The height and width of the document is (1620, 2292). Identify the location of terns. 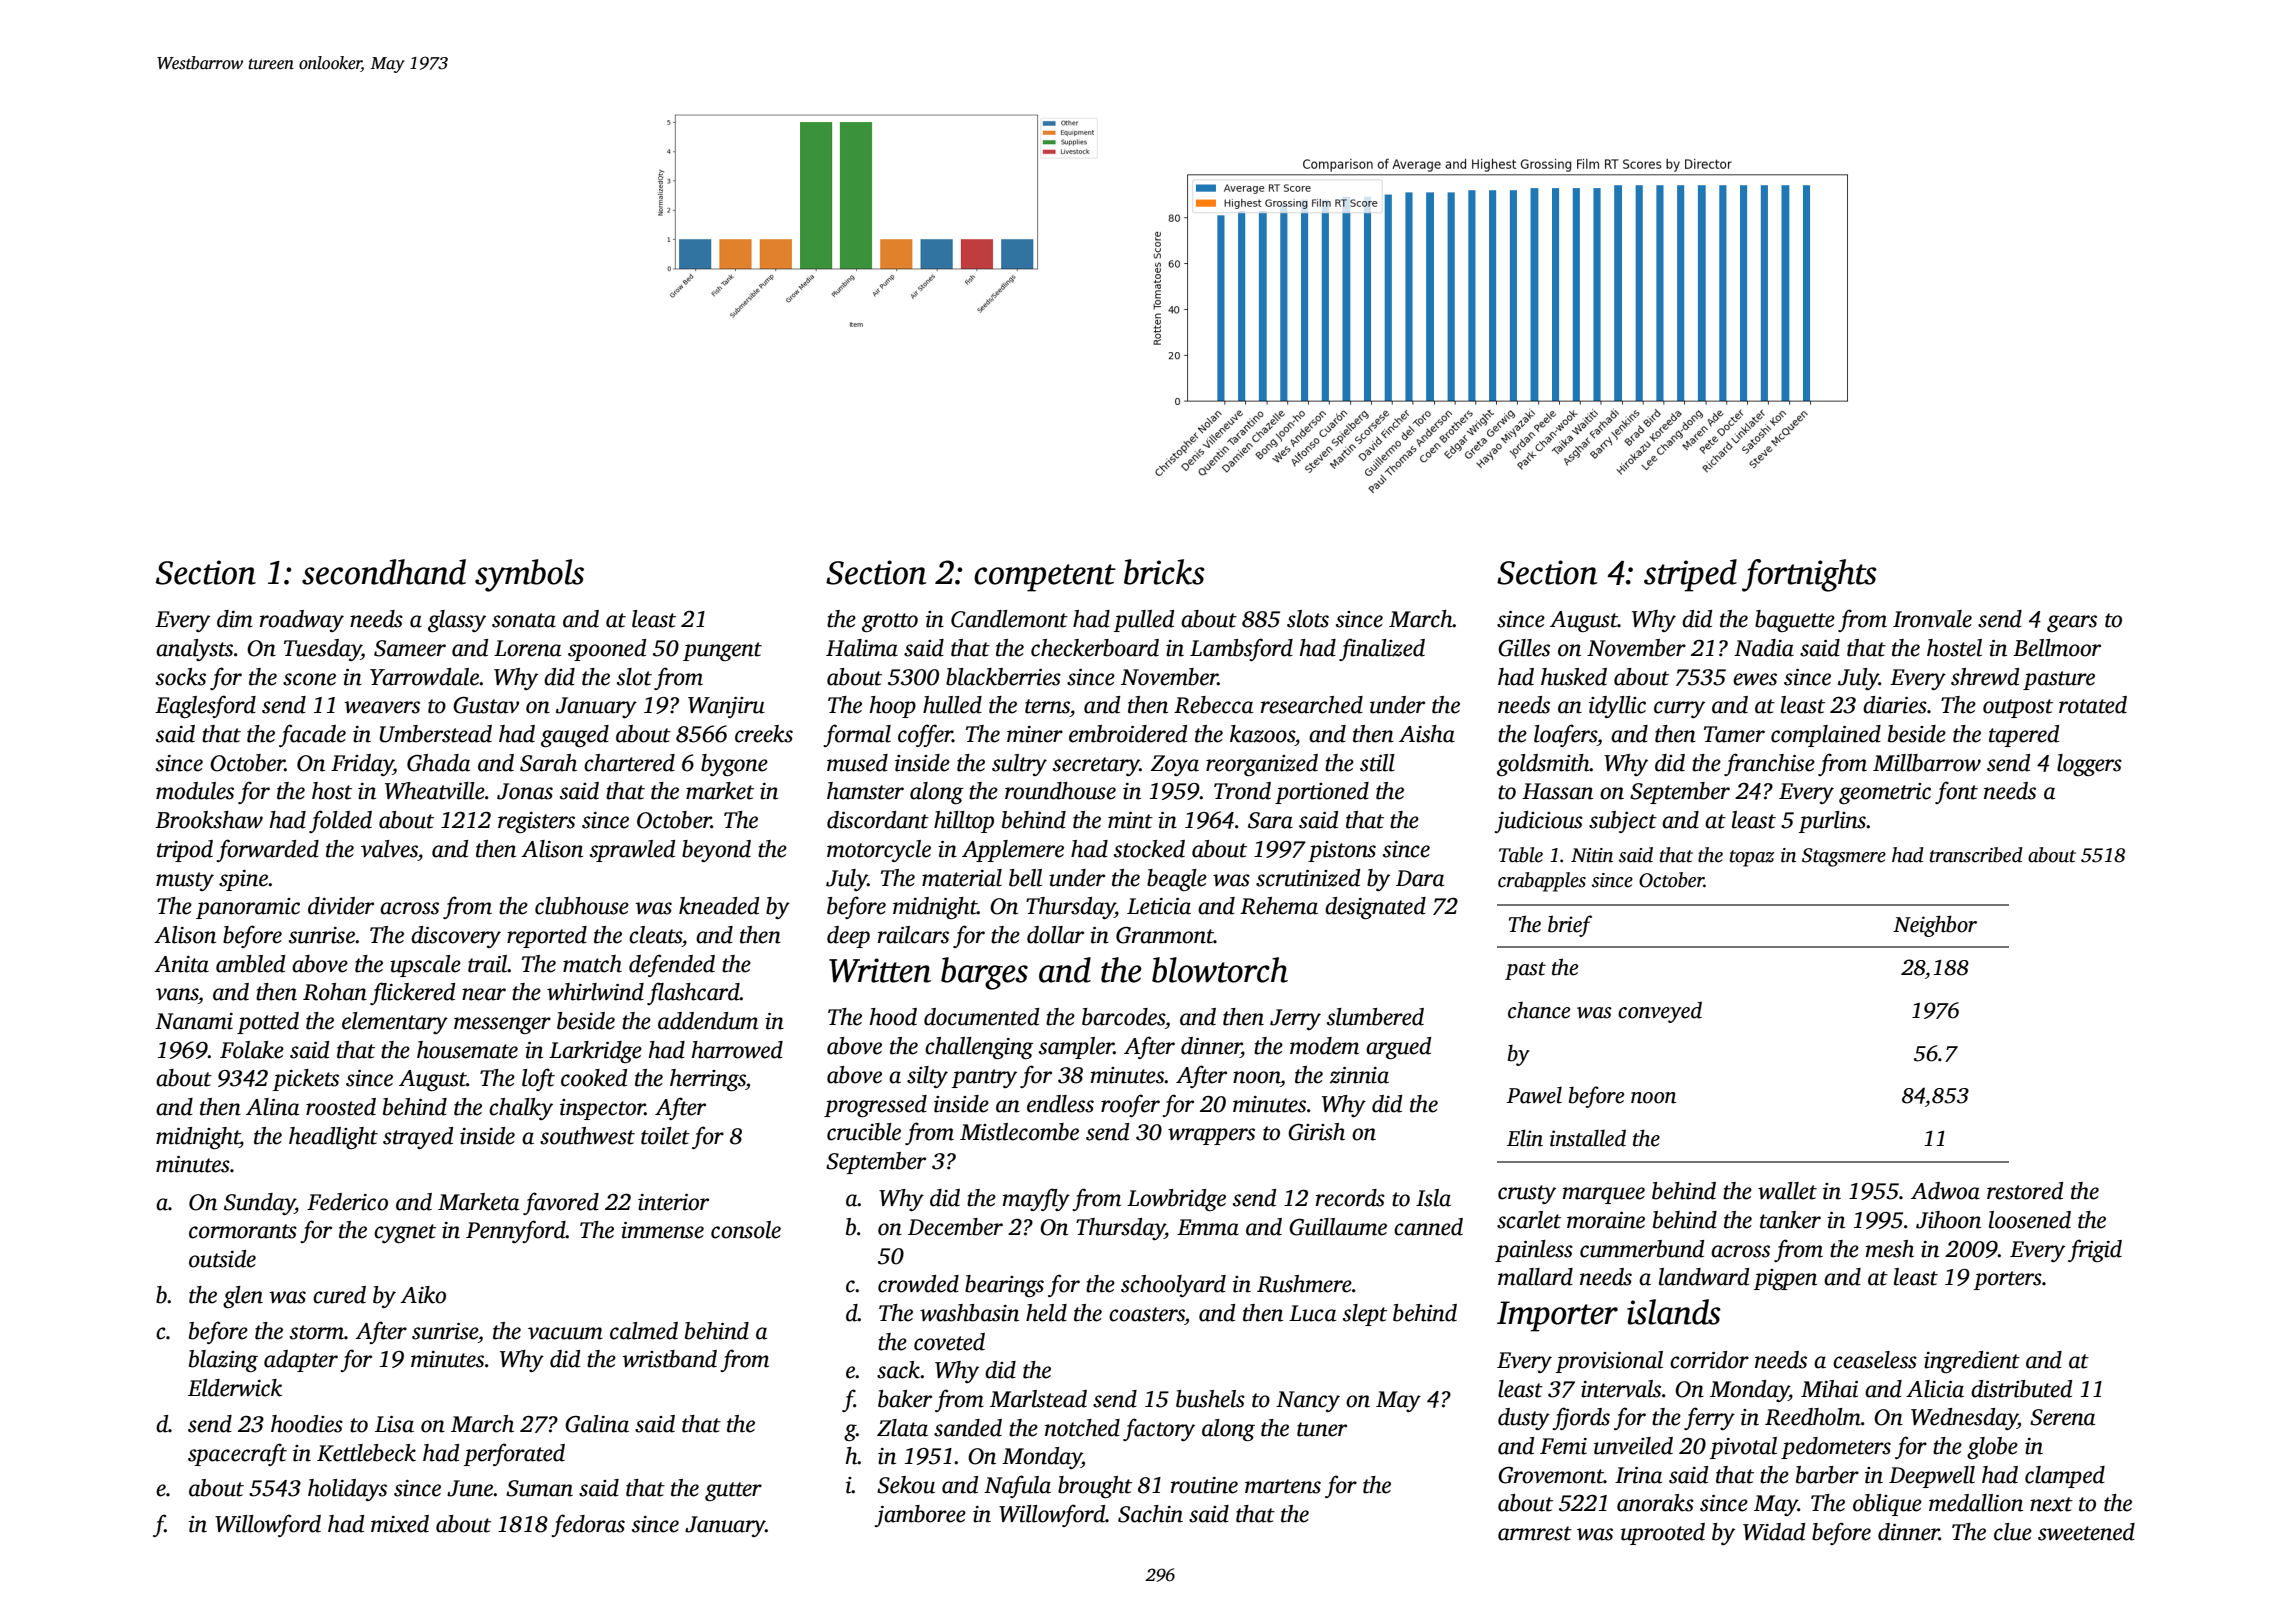
(1047, 706).
